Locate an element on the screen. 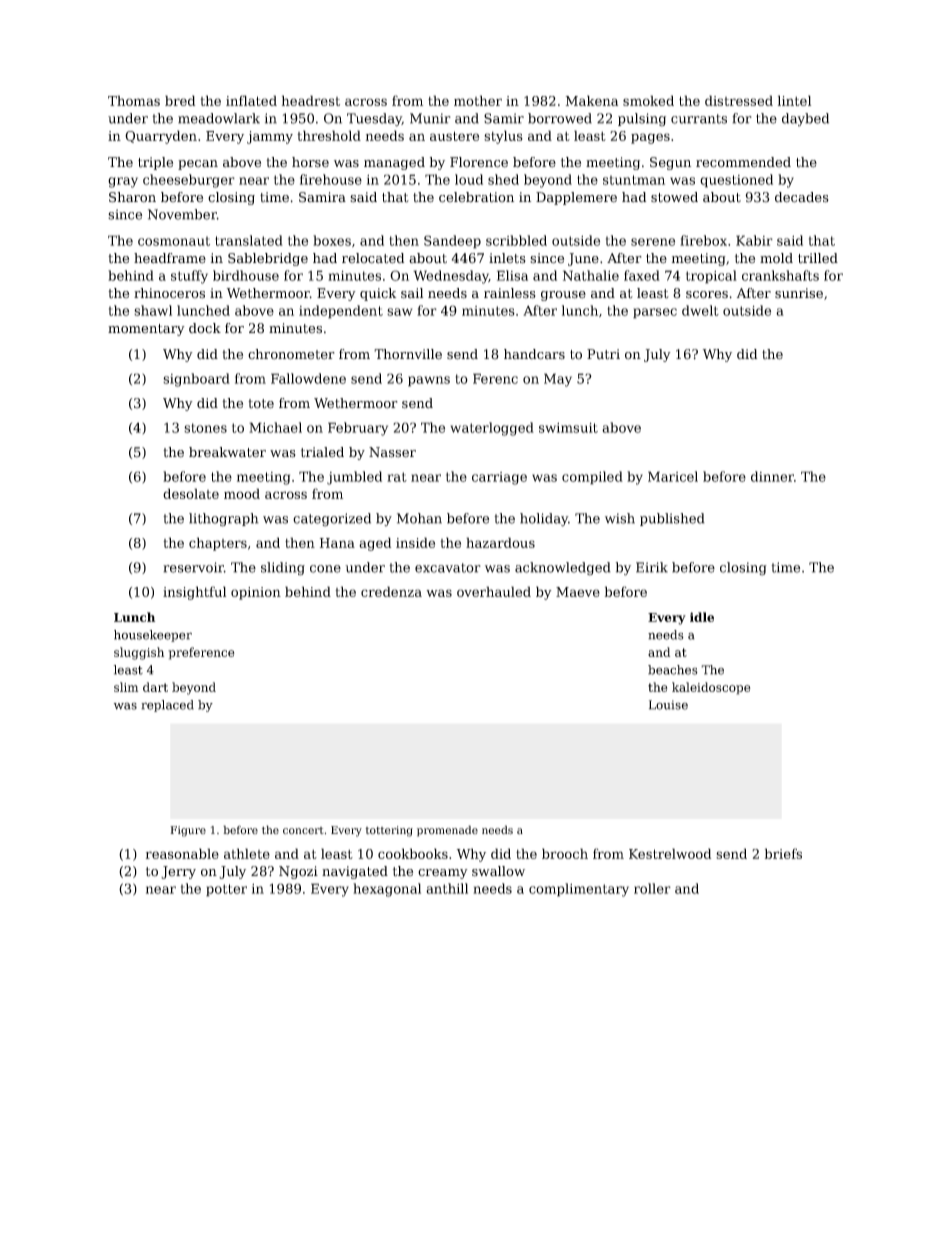  mother is located at coordinates (478, 100).
